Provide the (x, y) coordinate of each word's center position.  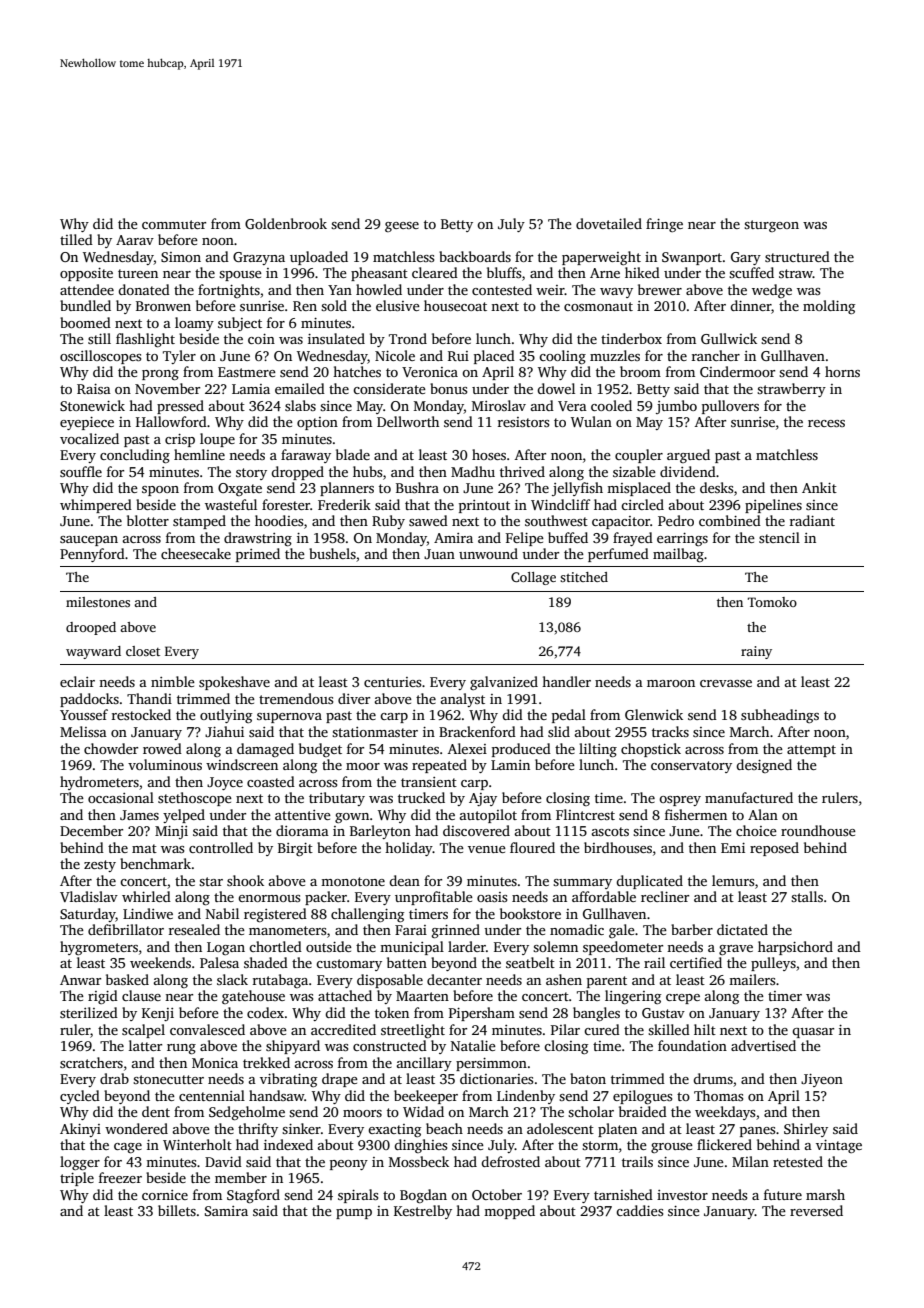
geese (402, 227)
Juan (439, 554)
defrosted (510, 1161)
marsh (825, 1194)
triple (77, 1179)
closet (143, 651)
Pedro (676, 520)
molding (829, 307)
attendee (87, 289)
